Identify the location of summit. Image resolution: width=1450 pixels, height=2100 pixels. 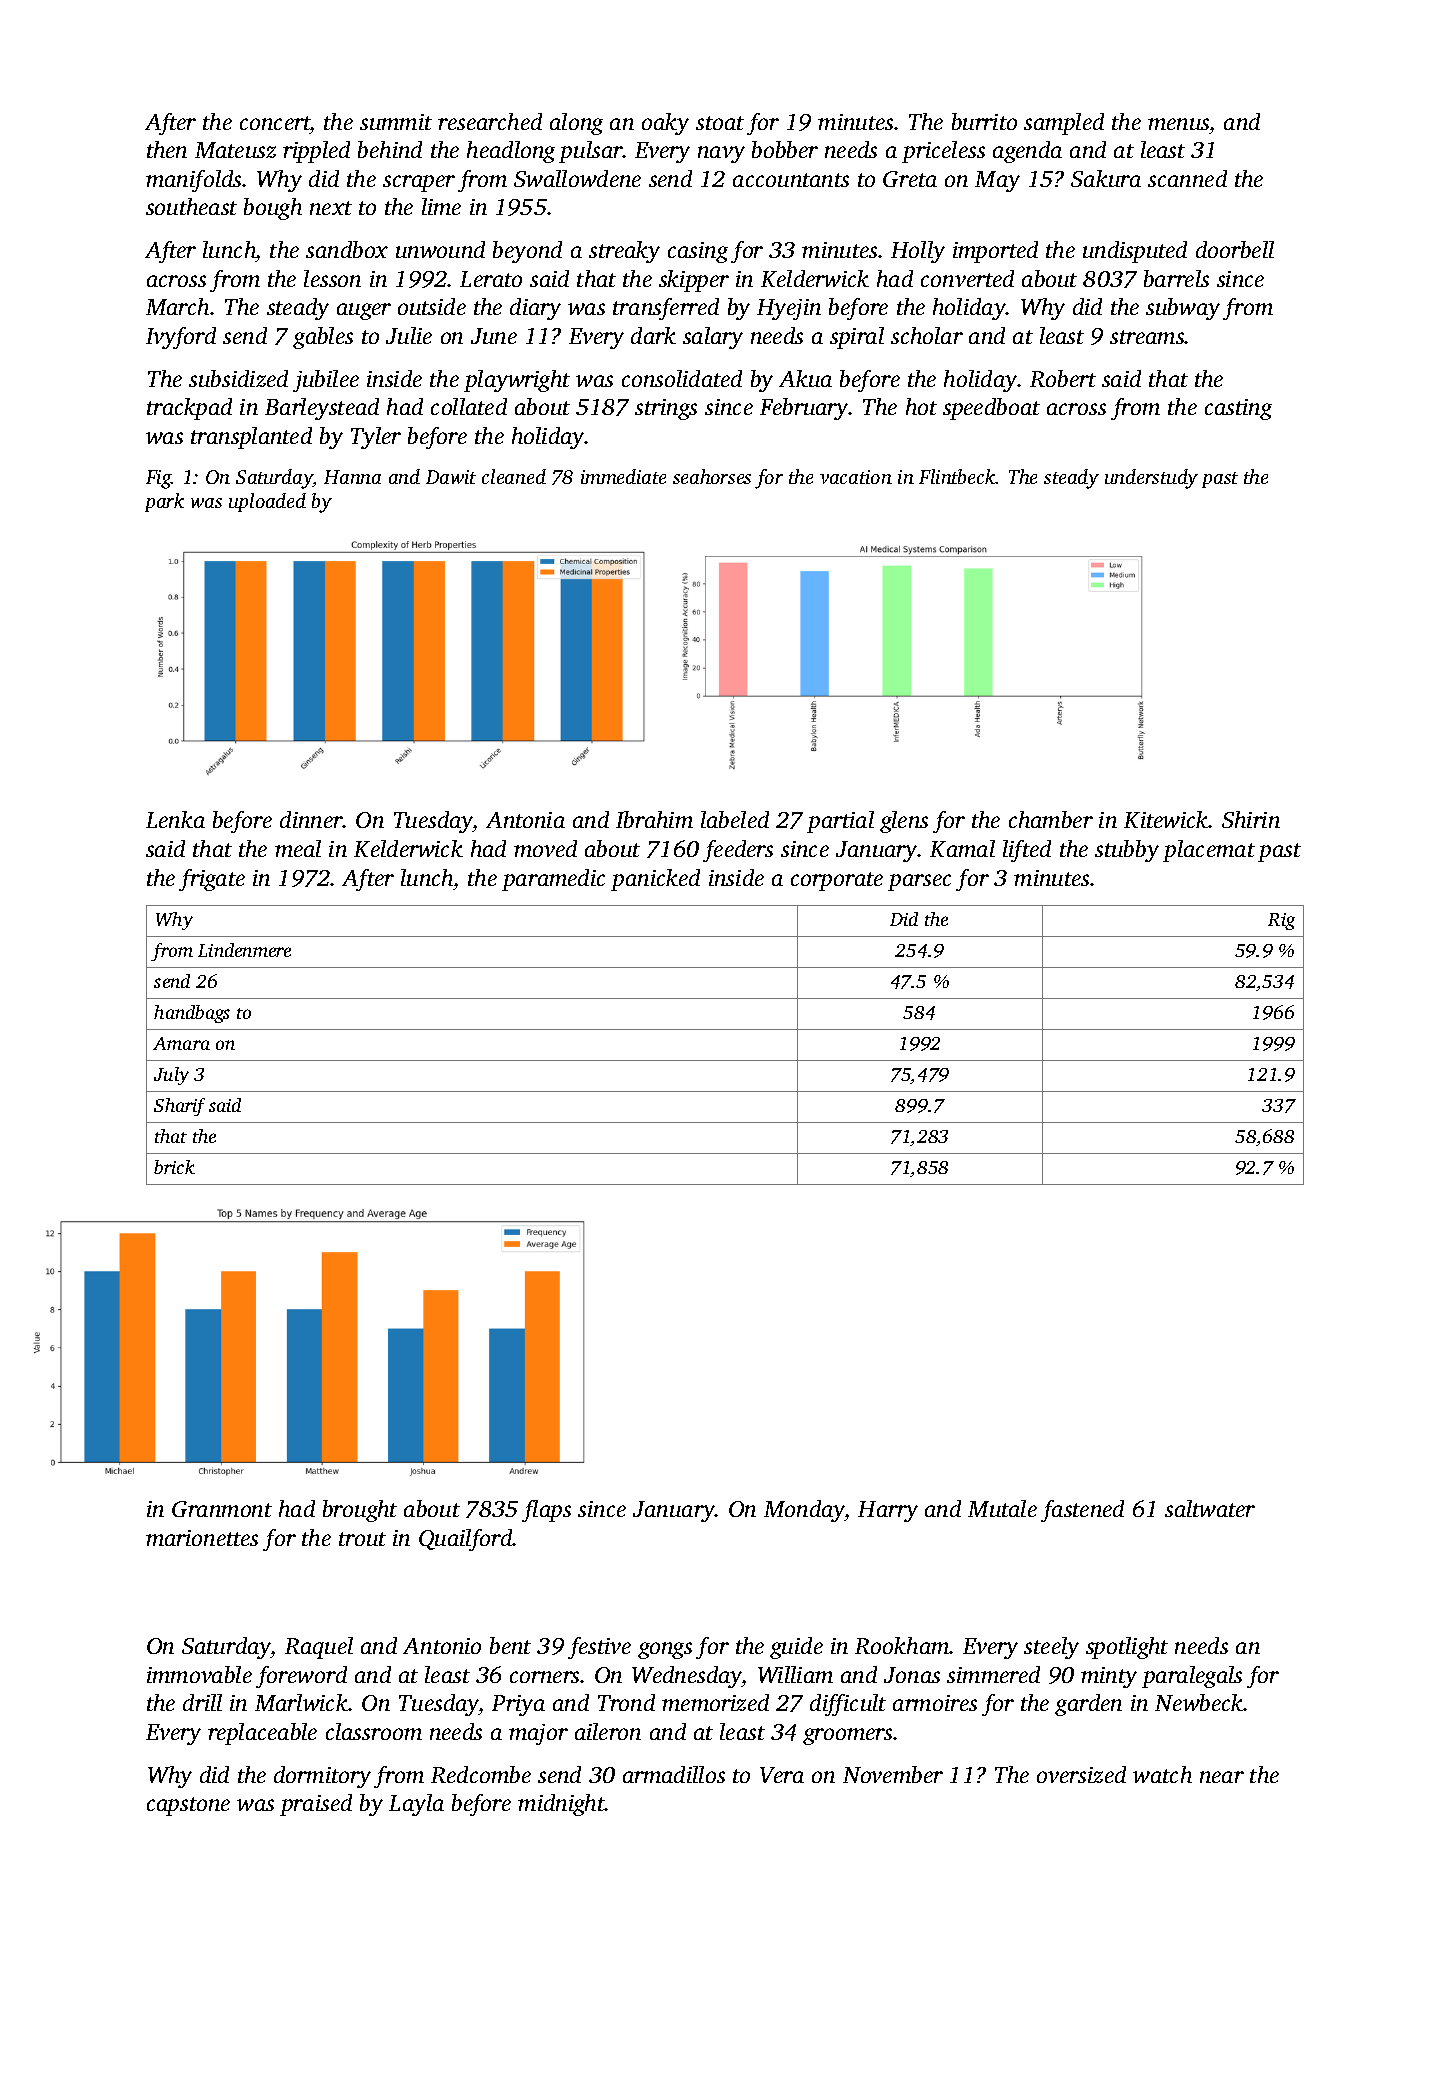
(396, 122).
